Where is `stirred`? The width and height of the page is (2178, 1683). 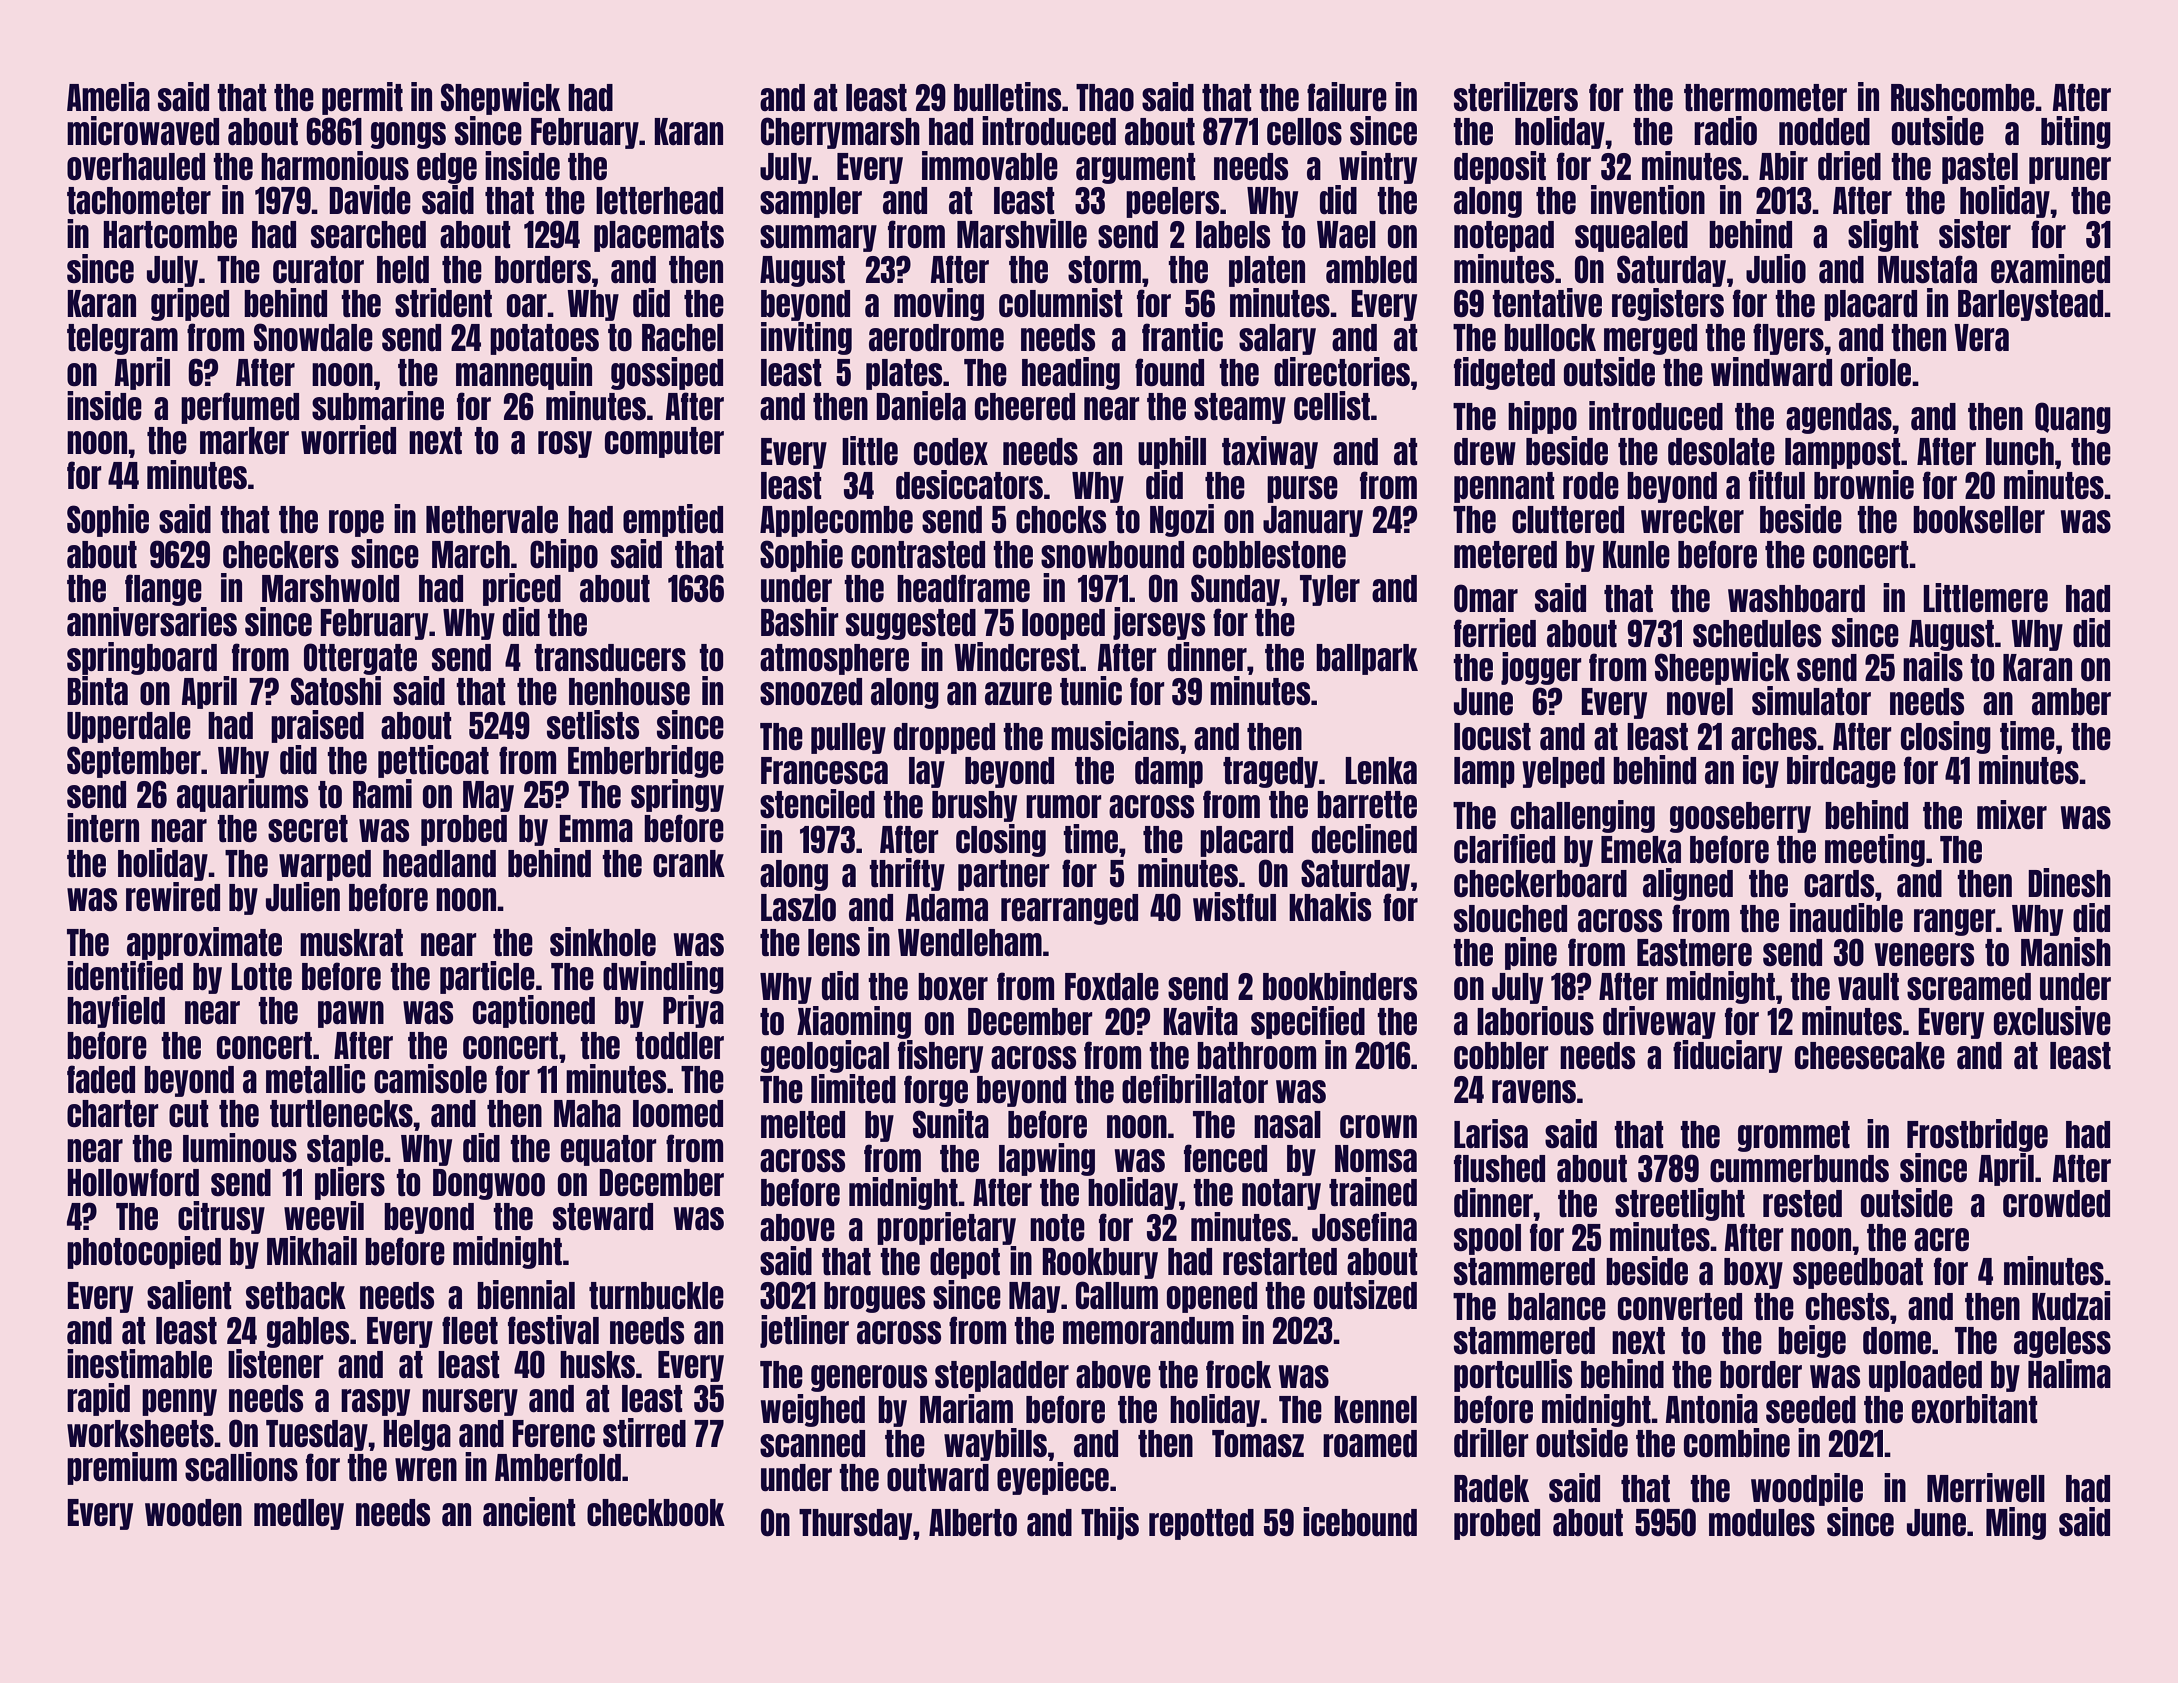
stirred is located at coordinates (644, 1432).
